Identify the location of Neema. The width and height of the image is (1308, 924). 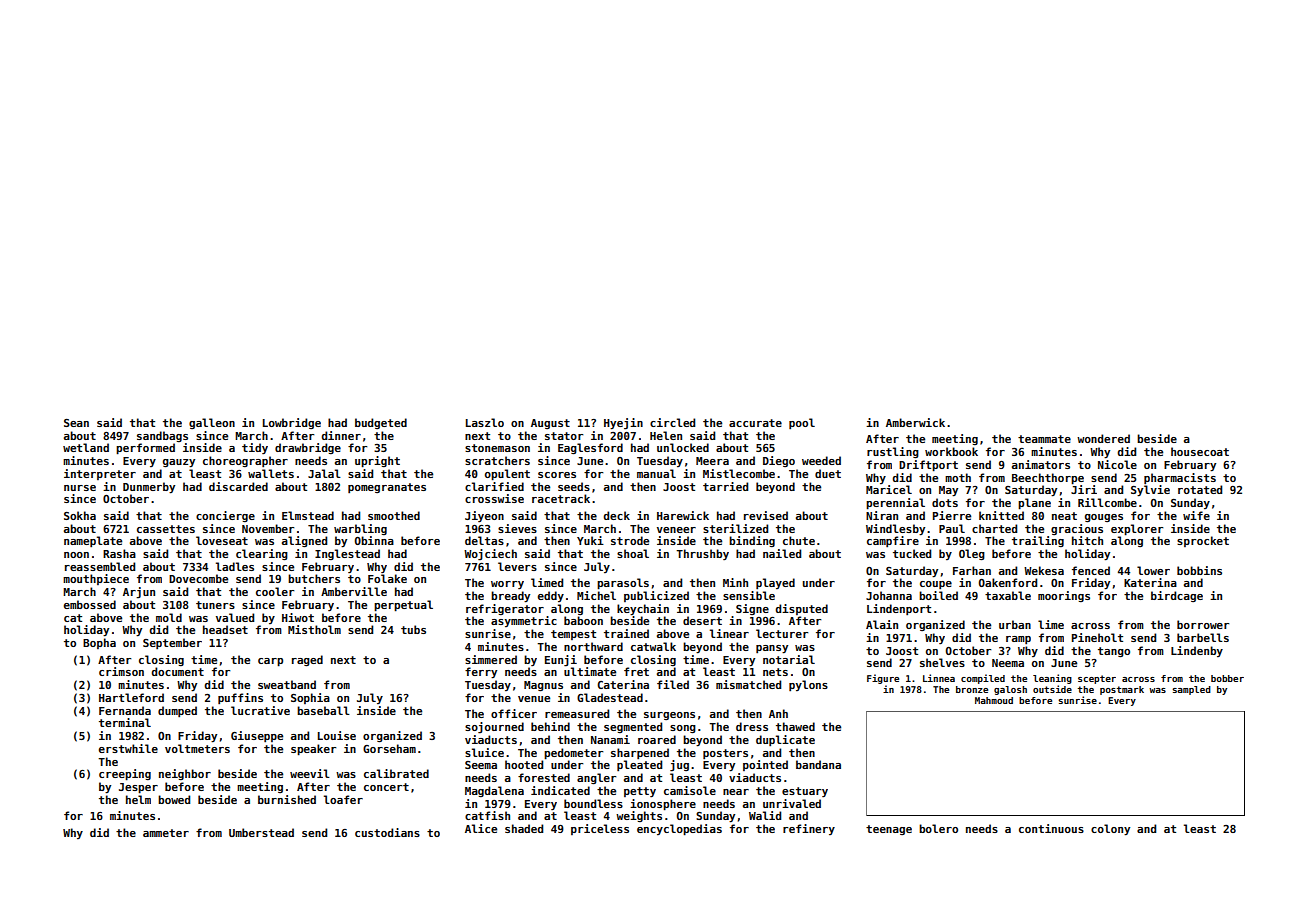
(1008, 663).
